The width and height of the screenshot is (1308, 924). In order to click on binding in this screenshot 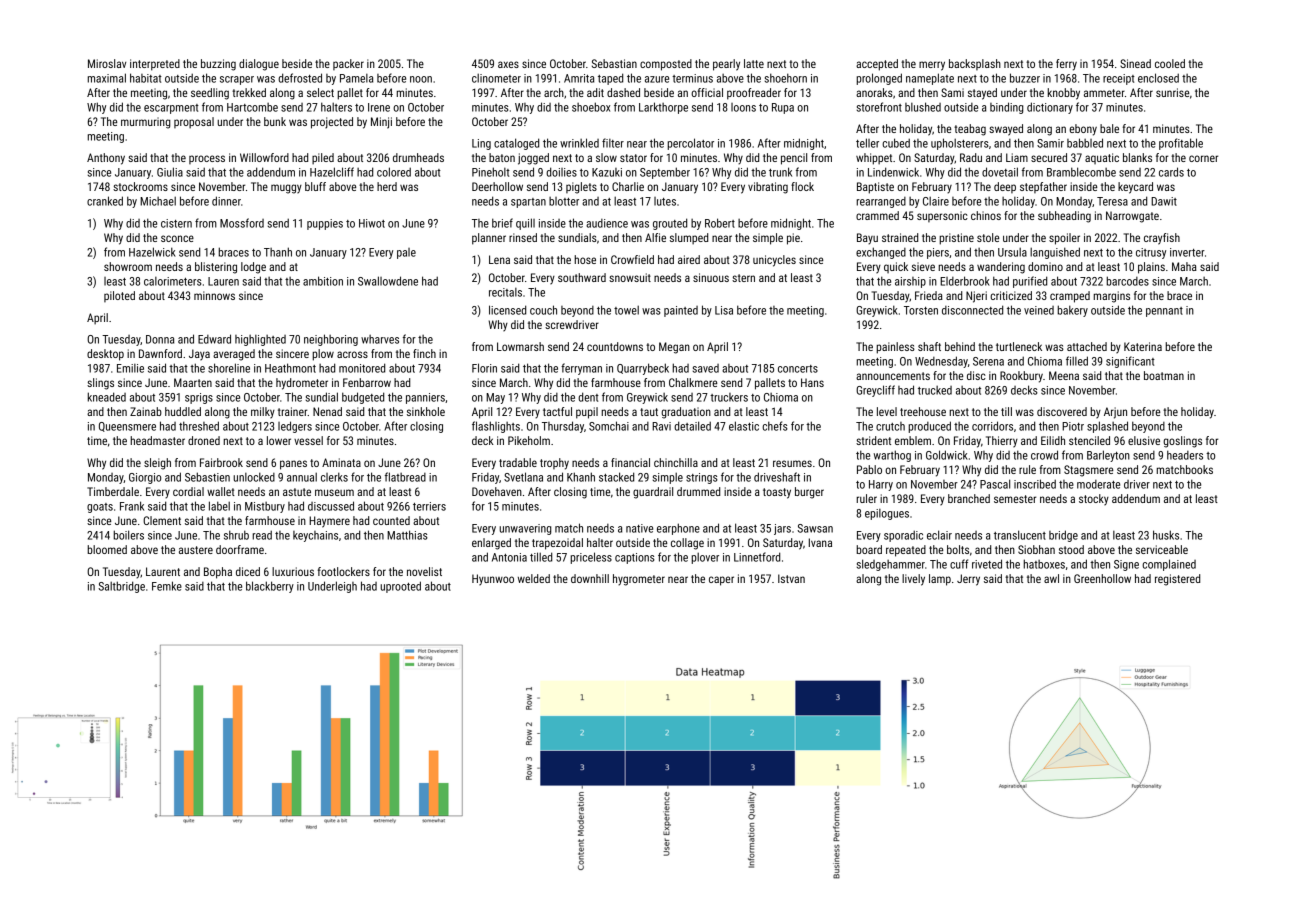, I will do `click(1006, 108)`.
